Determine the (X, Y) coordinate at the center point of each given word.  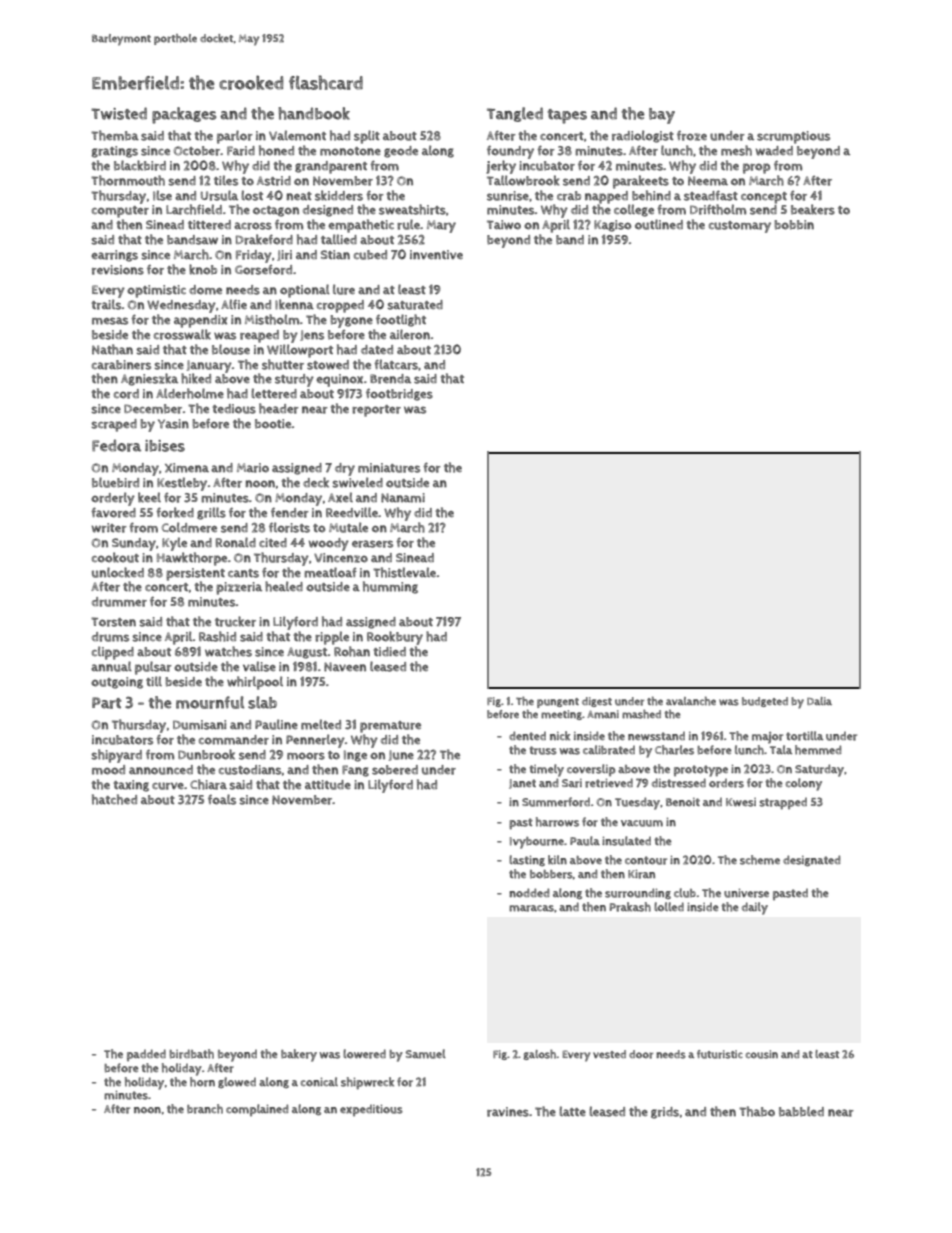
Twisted (119, 113)
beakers (813, 209)
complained (257, 1110)
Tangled (515, 114)
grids (665, 1113)
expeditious (371, 1110)
